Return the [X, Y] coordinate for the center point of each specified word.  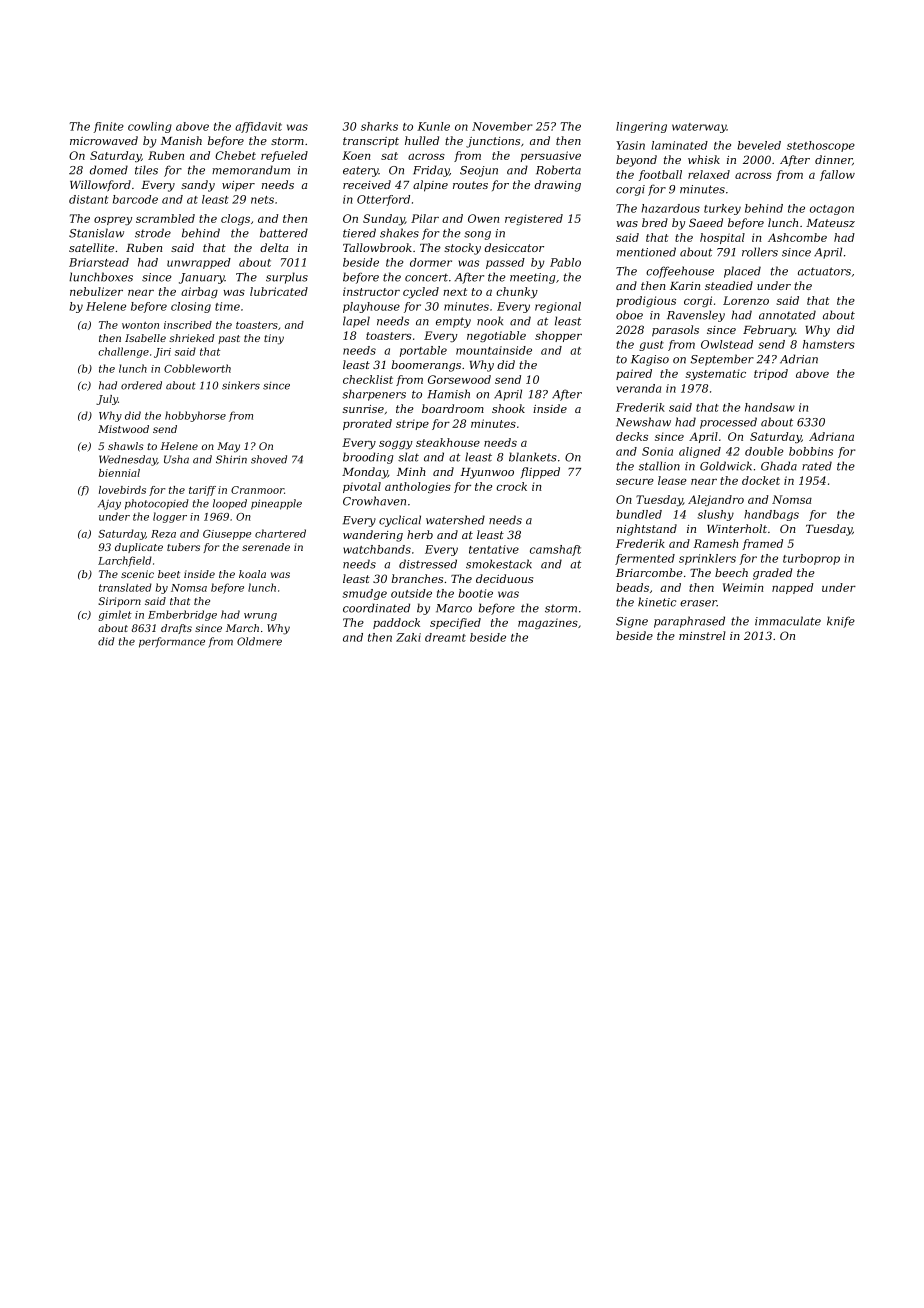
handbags [771, 515]
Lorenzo [746, 300]
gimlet [115, 615]
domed [109, 170]
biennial [119, 473]
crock [511, 486]
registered [534, 219]
